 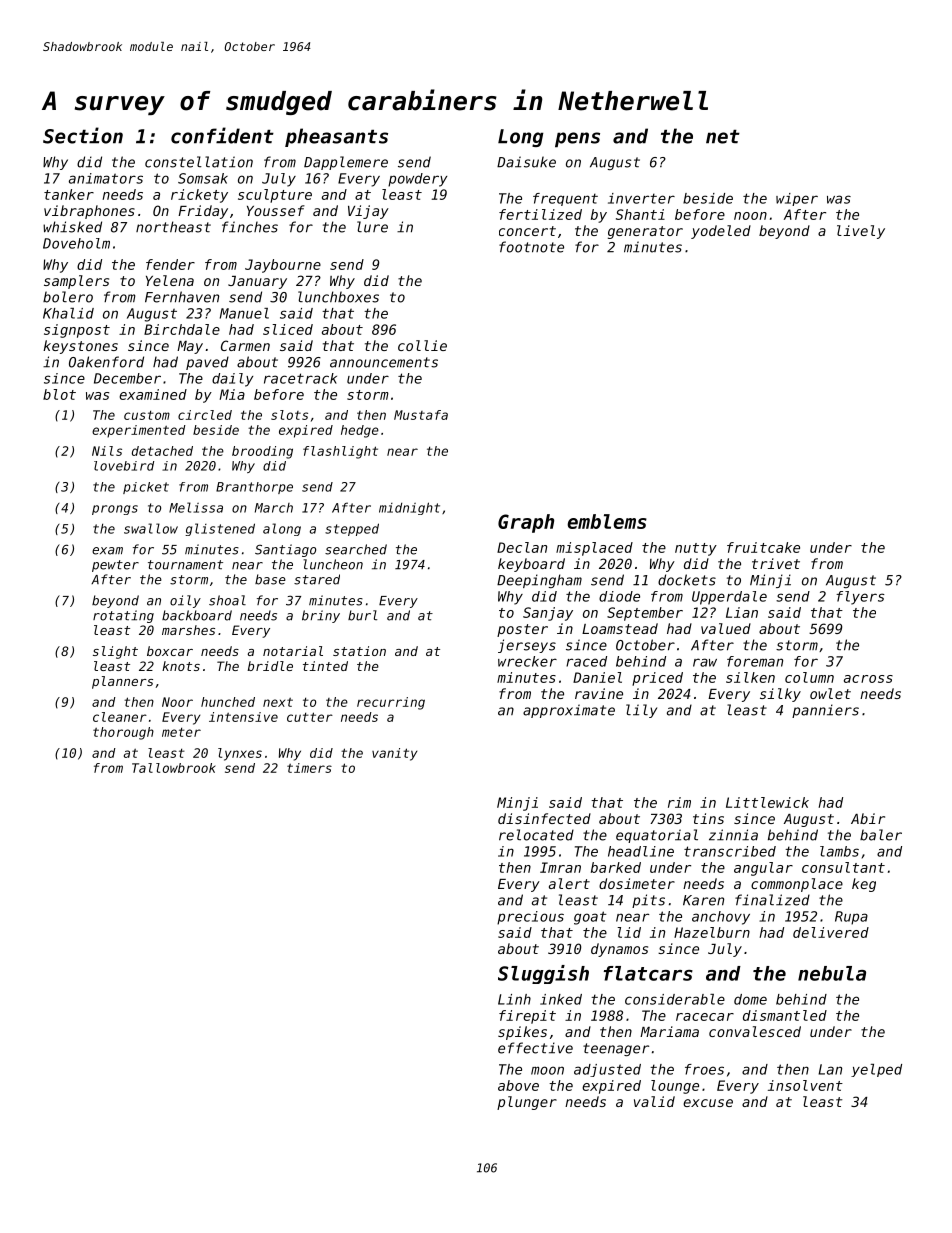 I want to click on finalized, so click(x=772, y=900).
